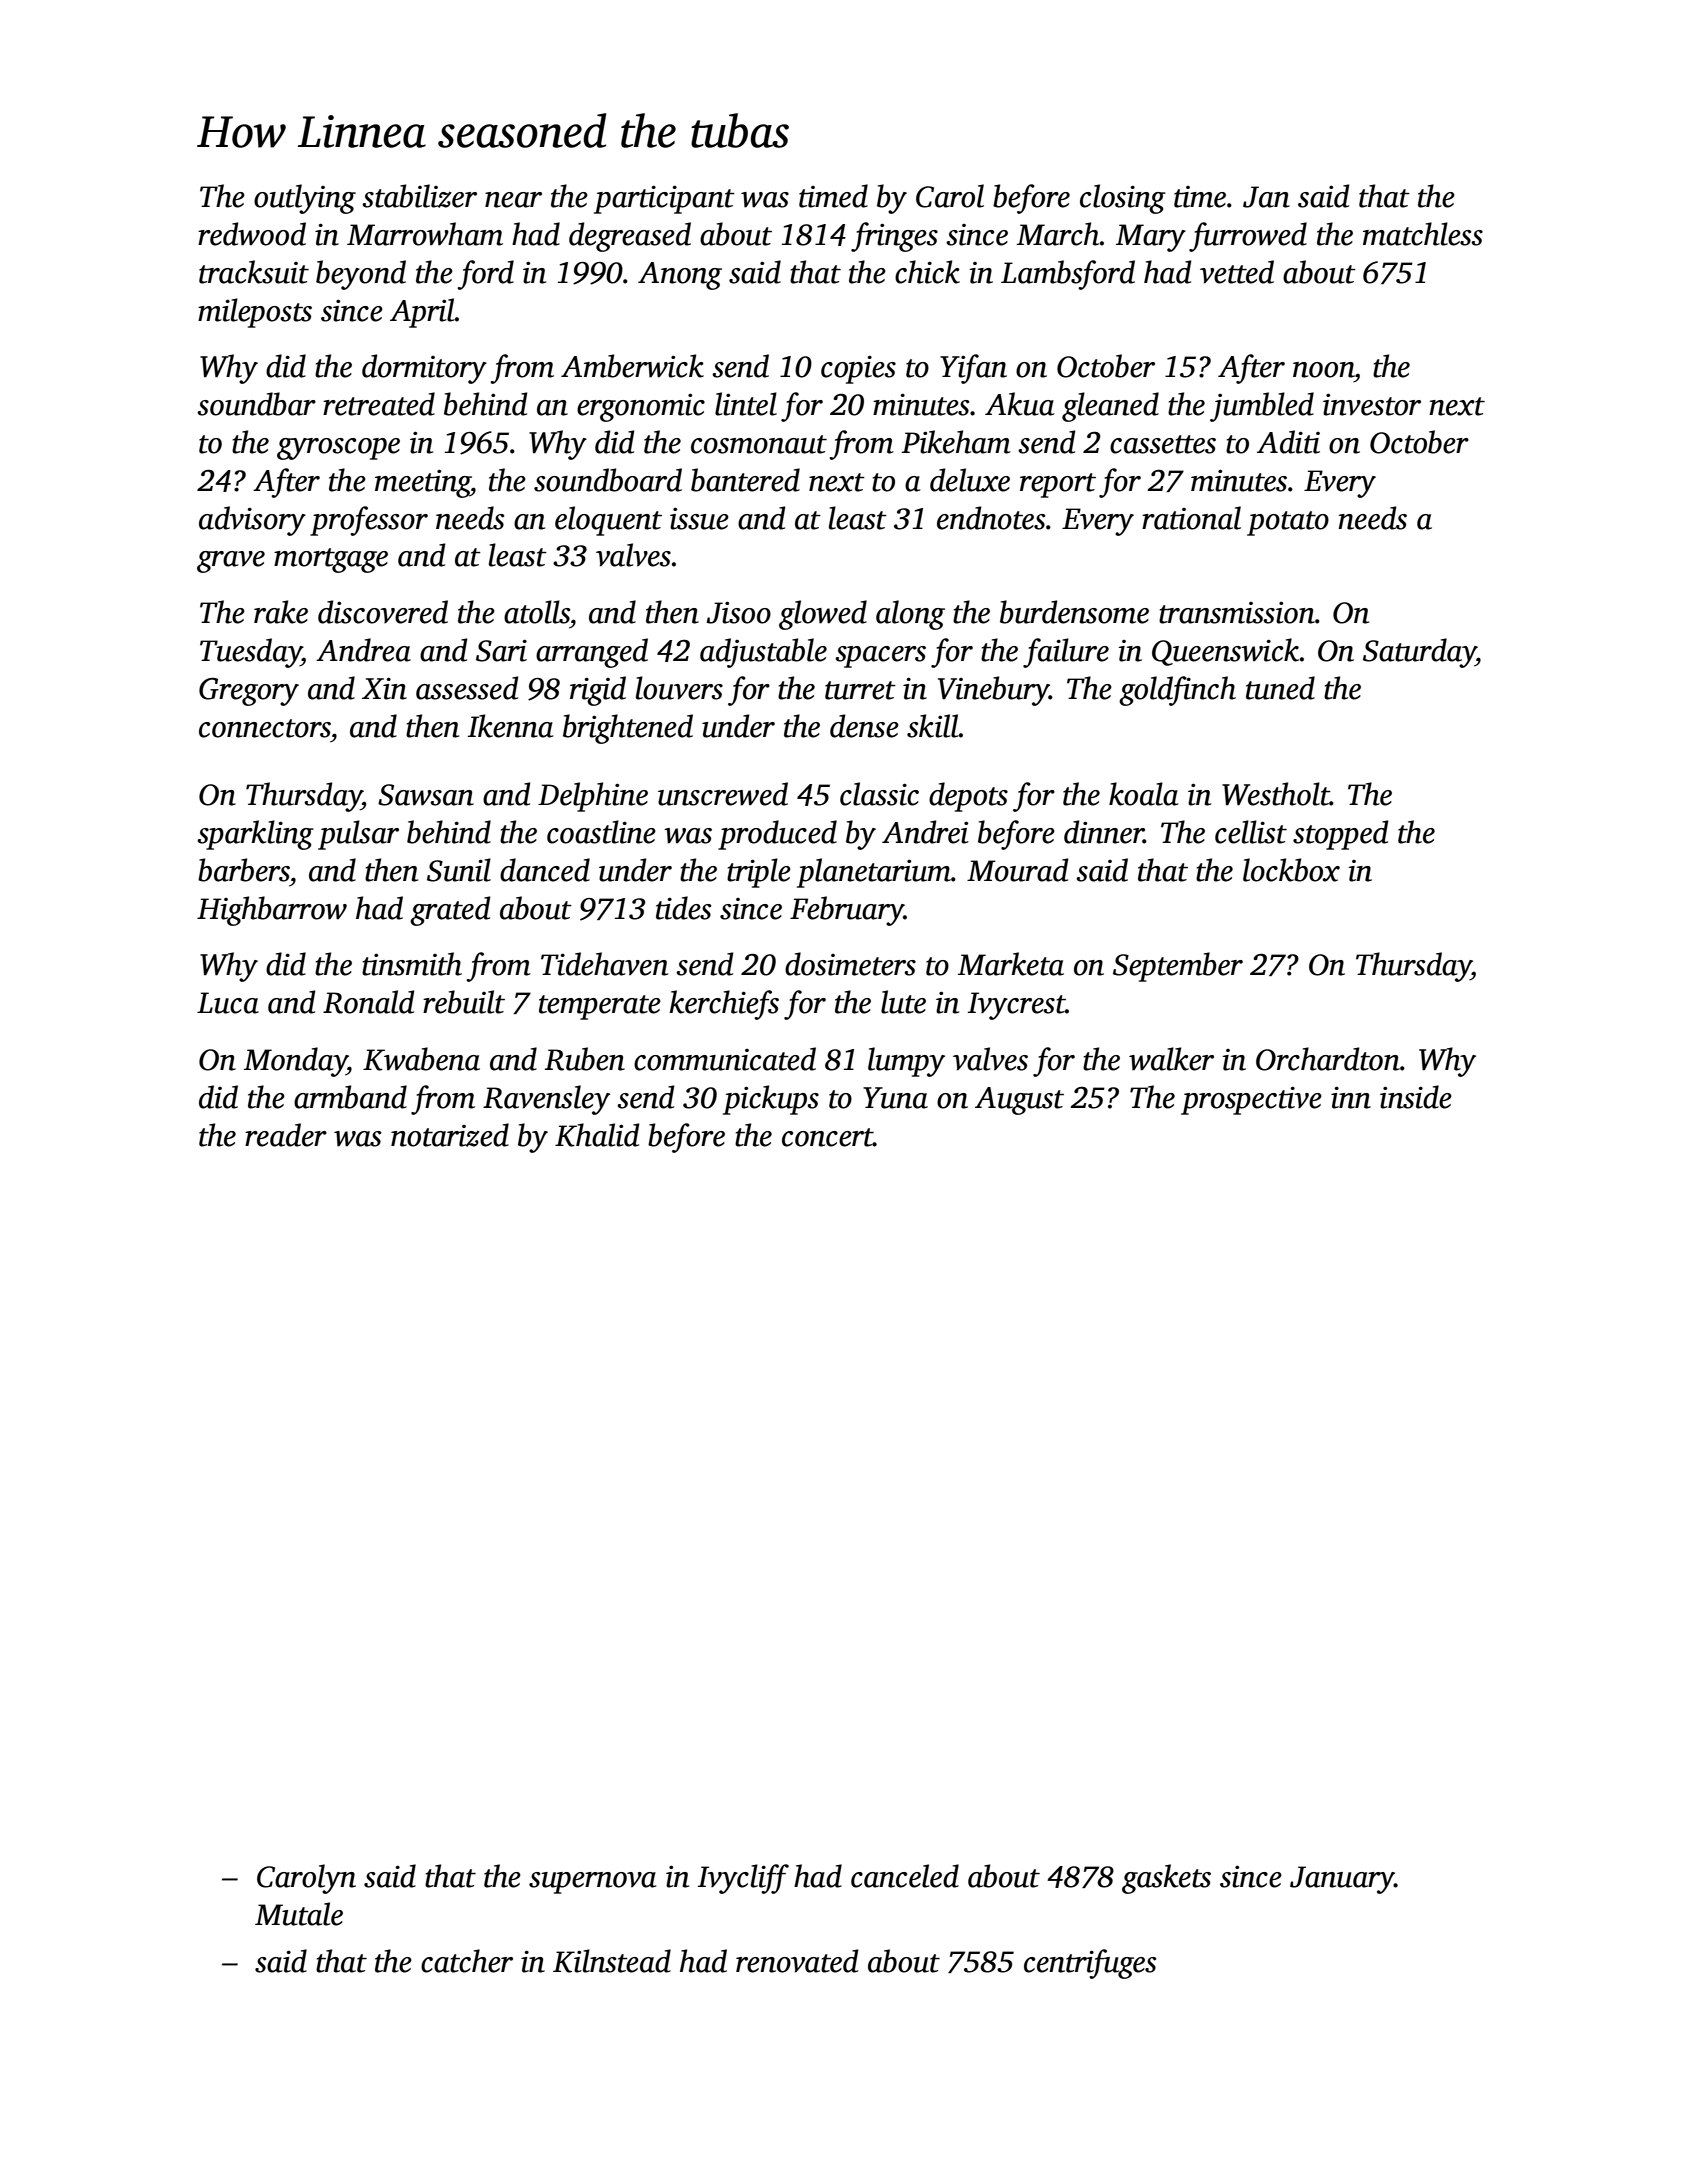 Image resolution: width=1683 pixels, height=2178 pixels. What do you see at coordinates (1416, 1097) in the page?
I see `inside` at bounding box center [1416, 1097].
